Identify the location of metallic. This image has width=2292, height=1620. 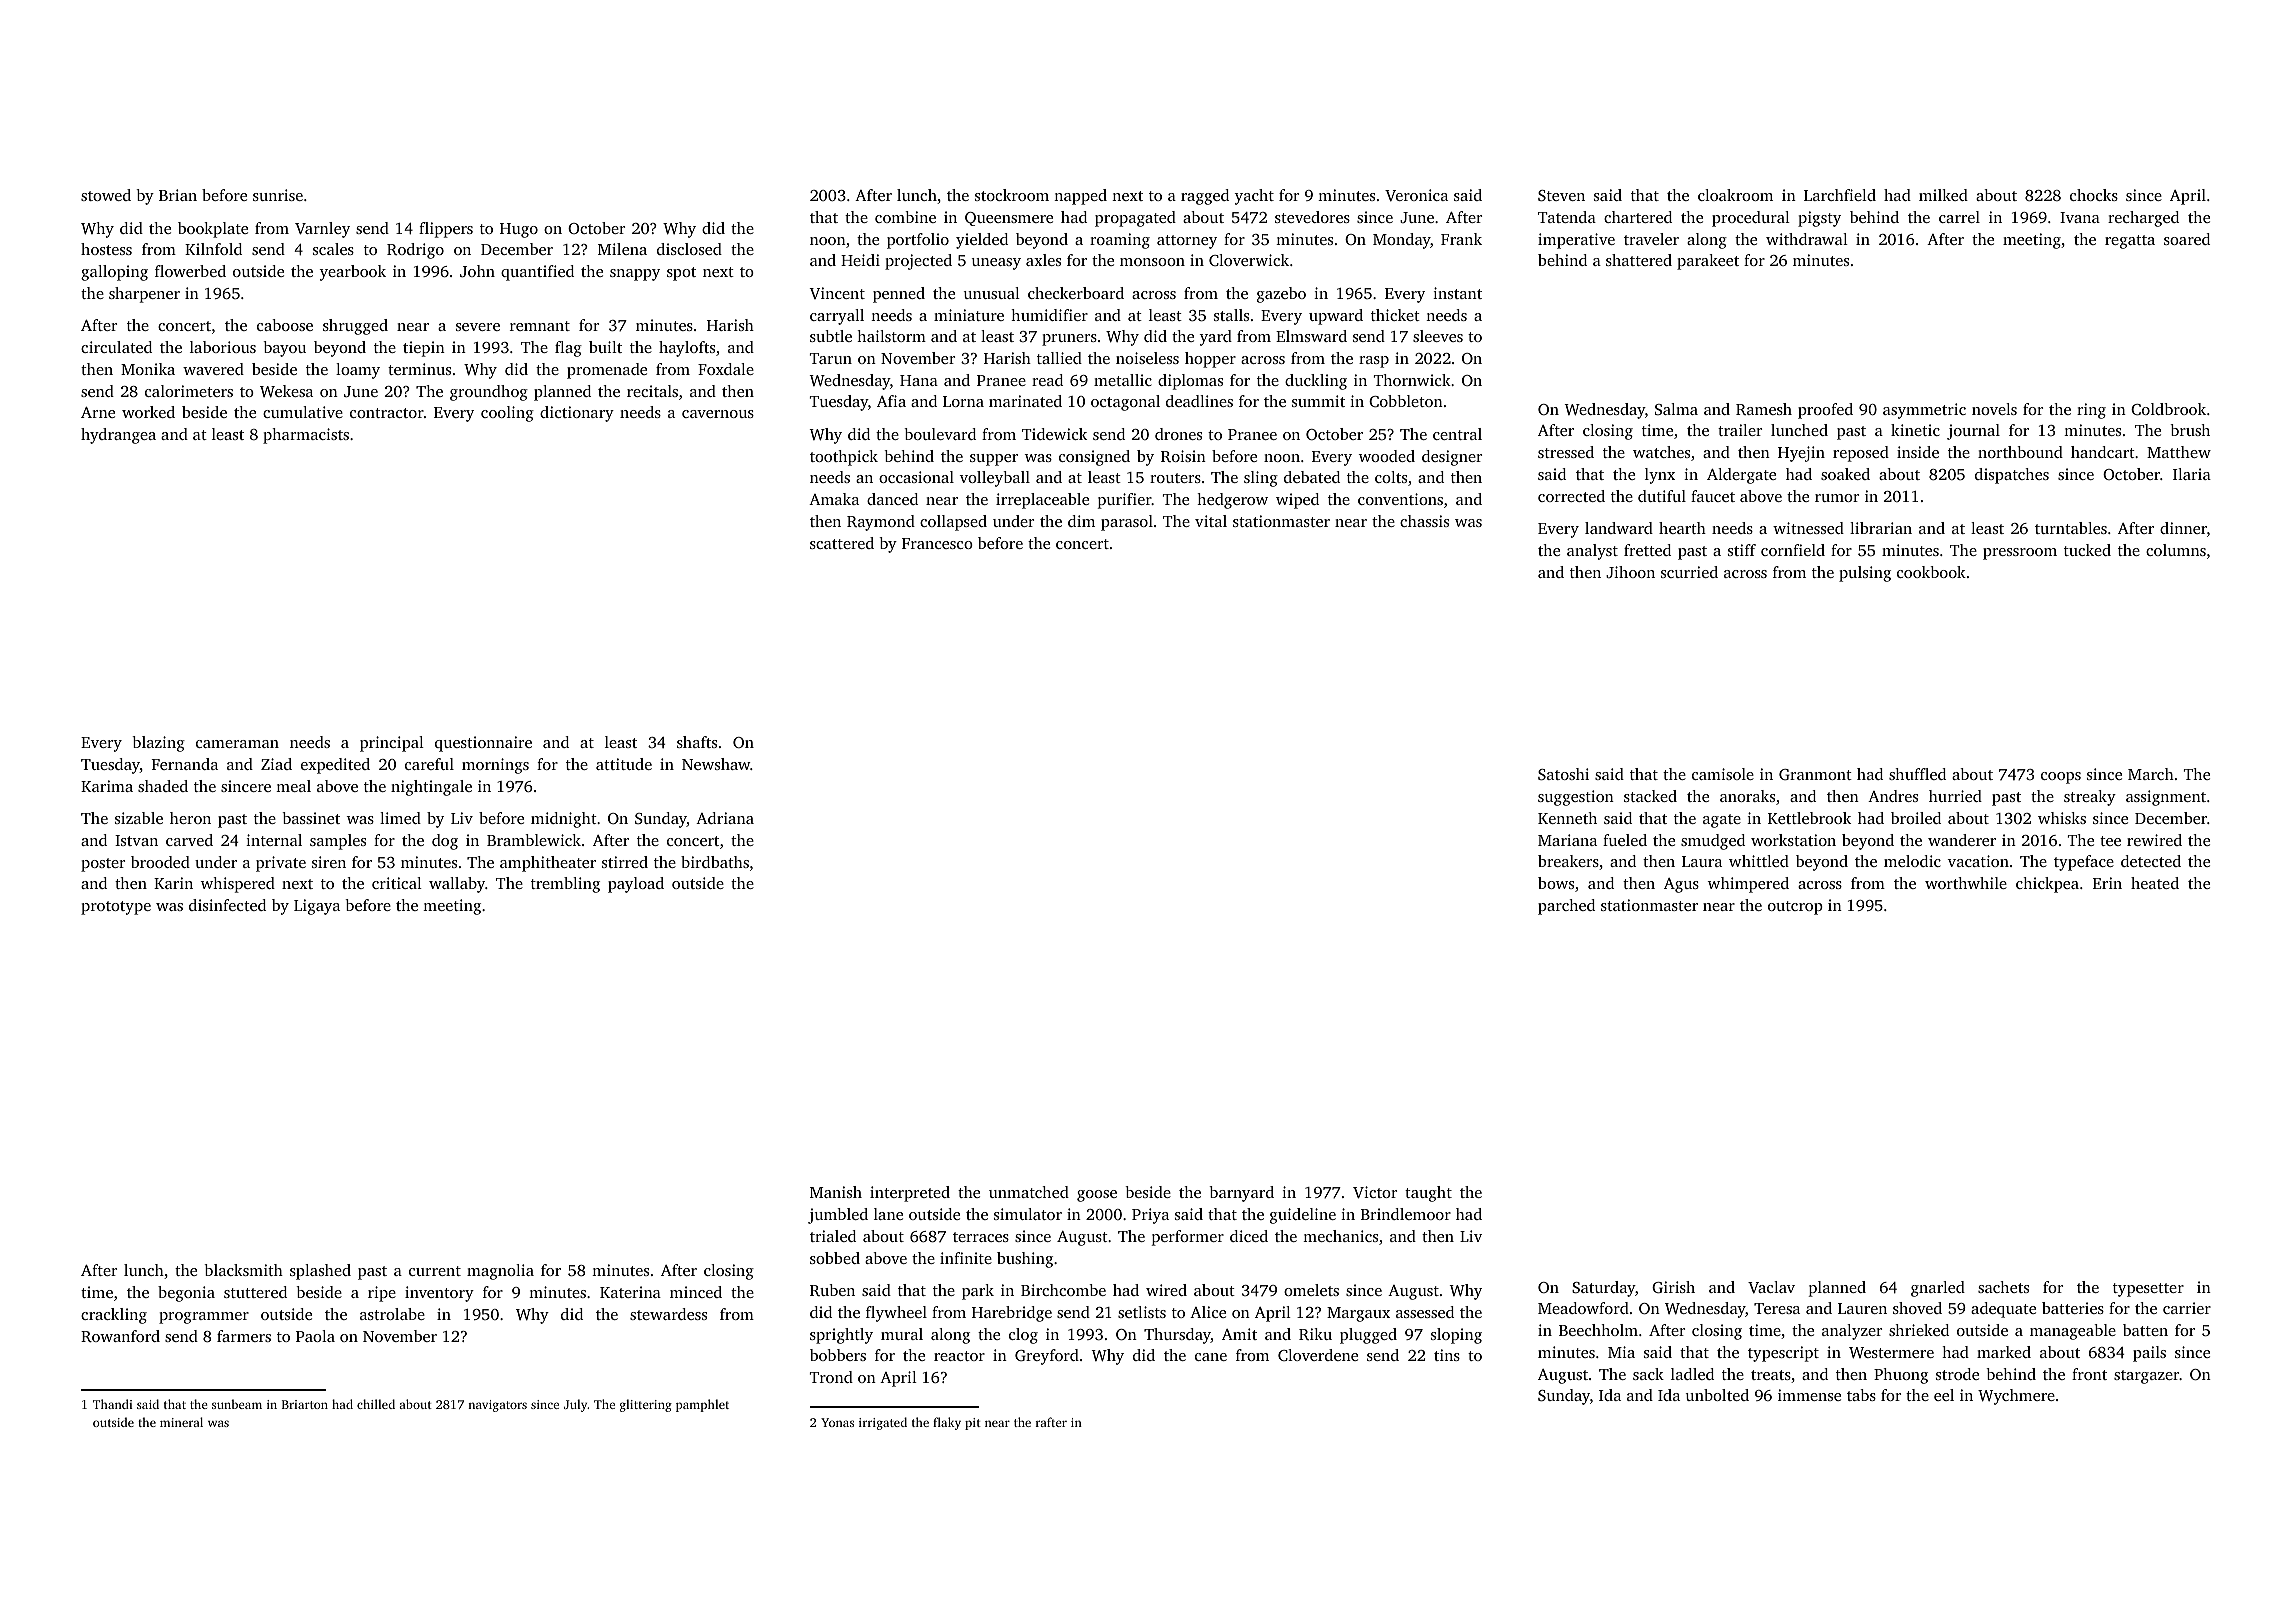
(1123, 380).
